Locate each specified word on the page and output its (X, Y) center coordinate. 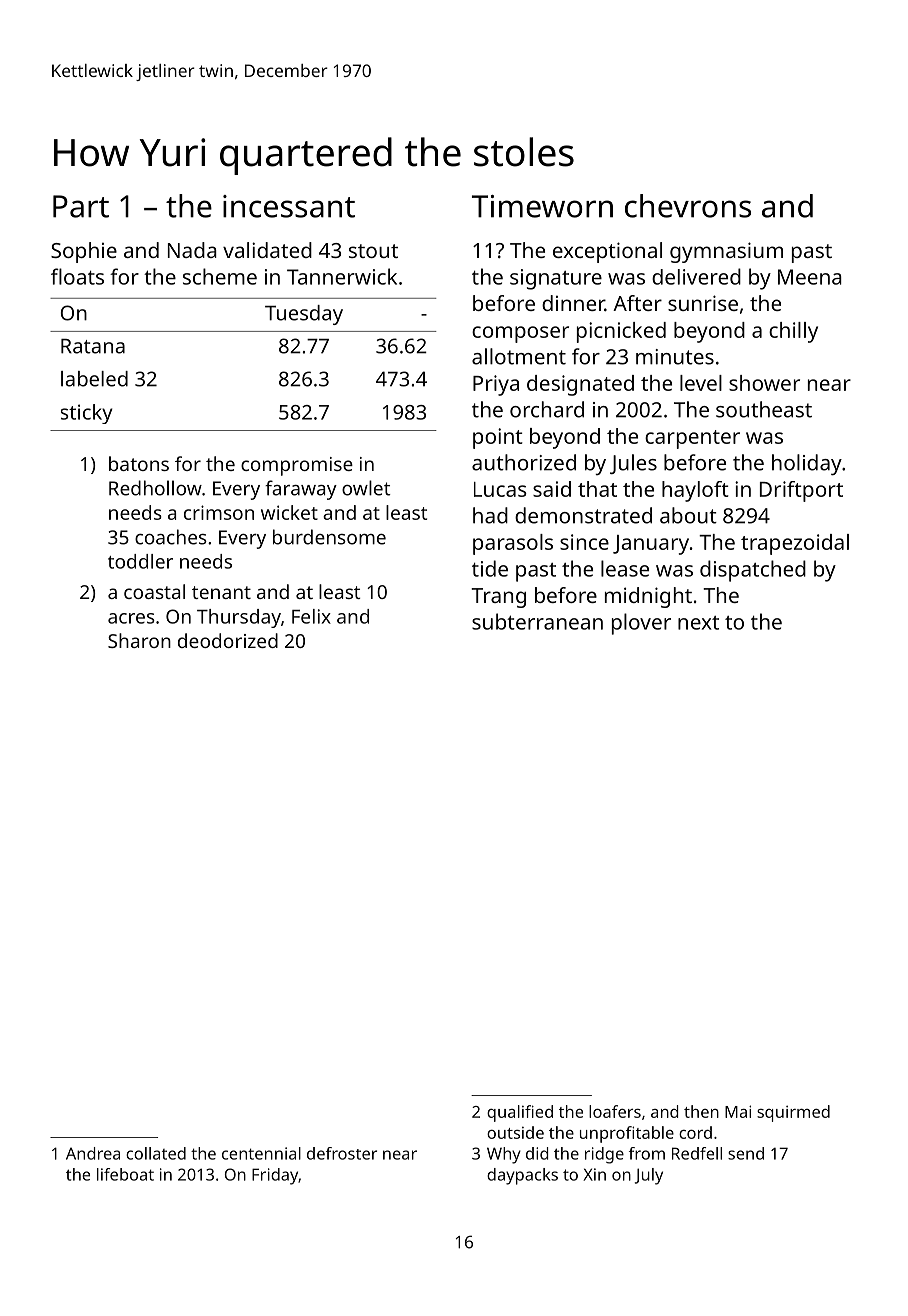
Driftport (801, 491)
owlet (366, 488)
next (698, 623)
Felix (311, 616)
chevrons (688, 206)
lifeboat (125, 1174)
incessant (289, 206)
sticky (87, 414)
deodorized (228, 640)
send (746, 1153)
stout (373, 251)
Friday (275, 1176)
